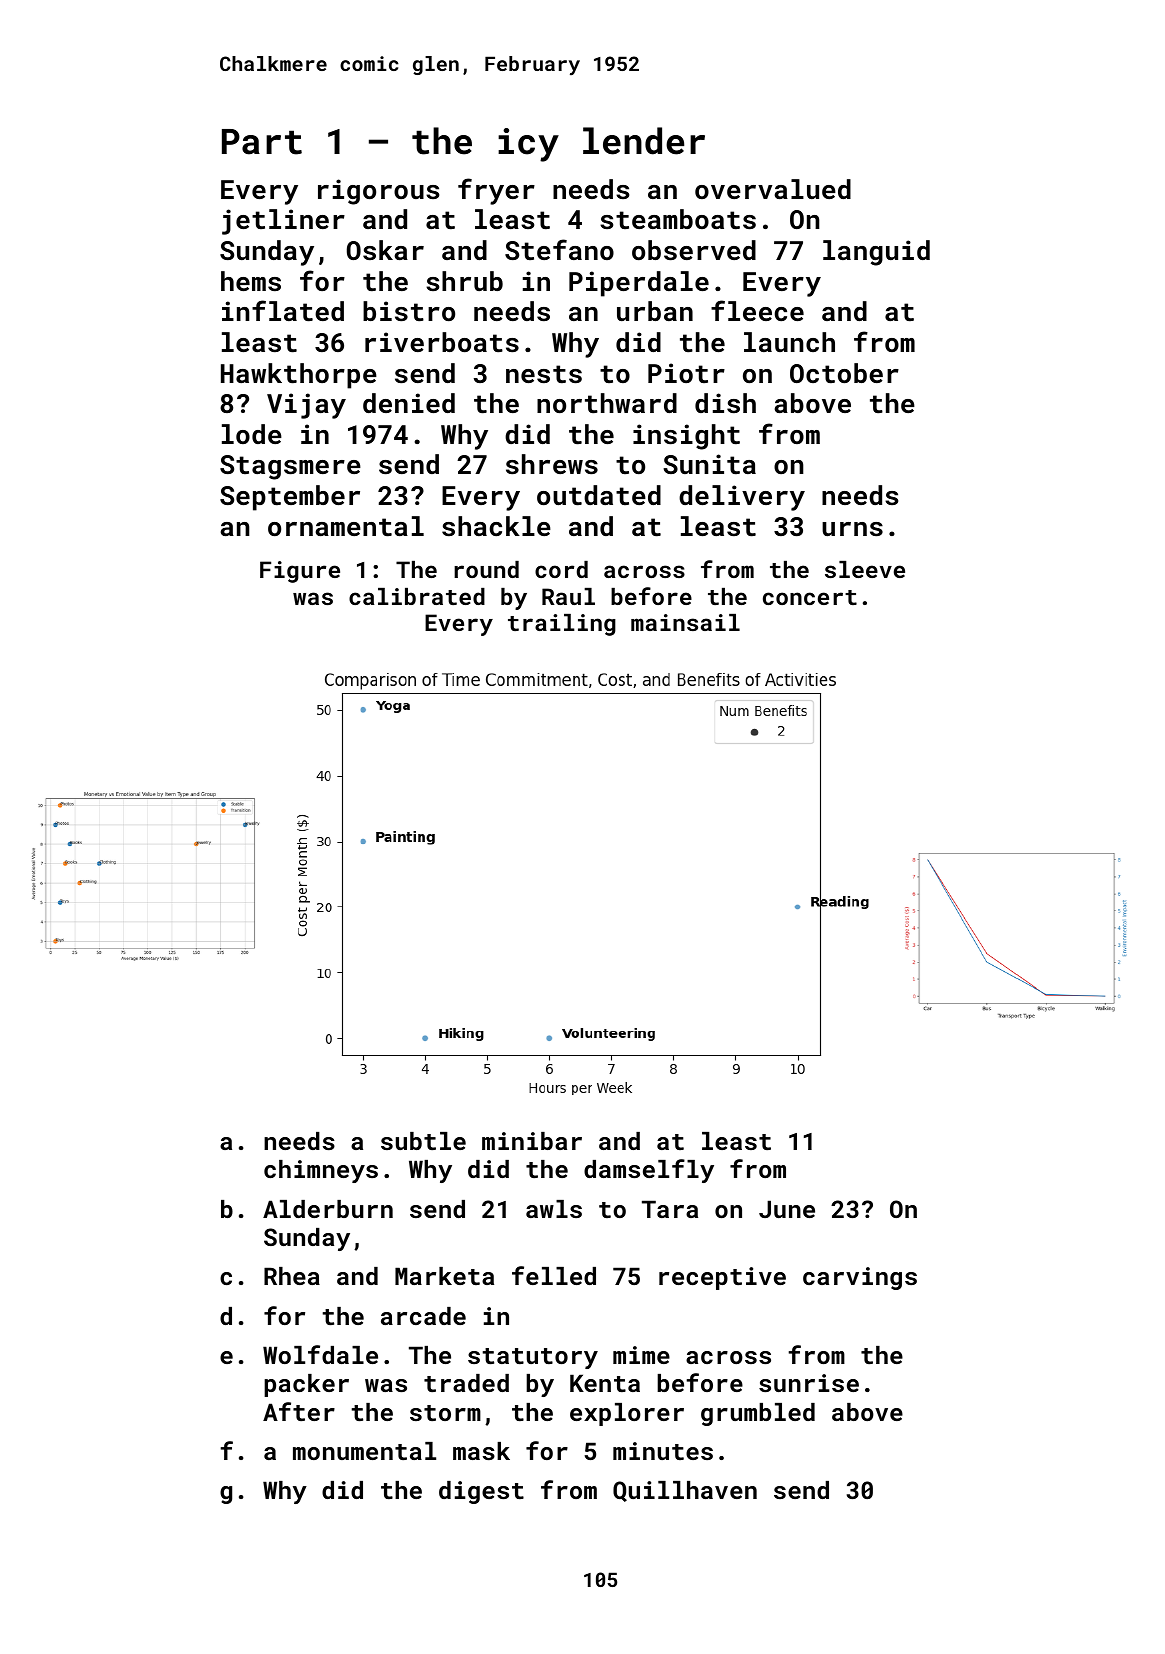 The height and width of the screenshot is (1654, 1165). Describe the element at coordinates (678, 219) in the screenshot. I see `steamboats` at that location.
